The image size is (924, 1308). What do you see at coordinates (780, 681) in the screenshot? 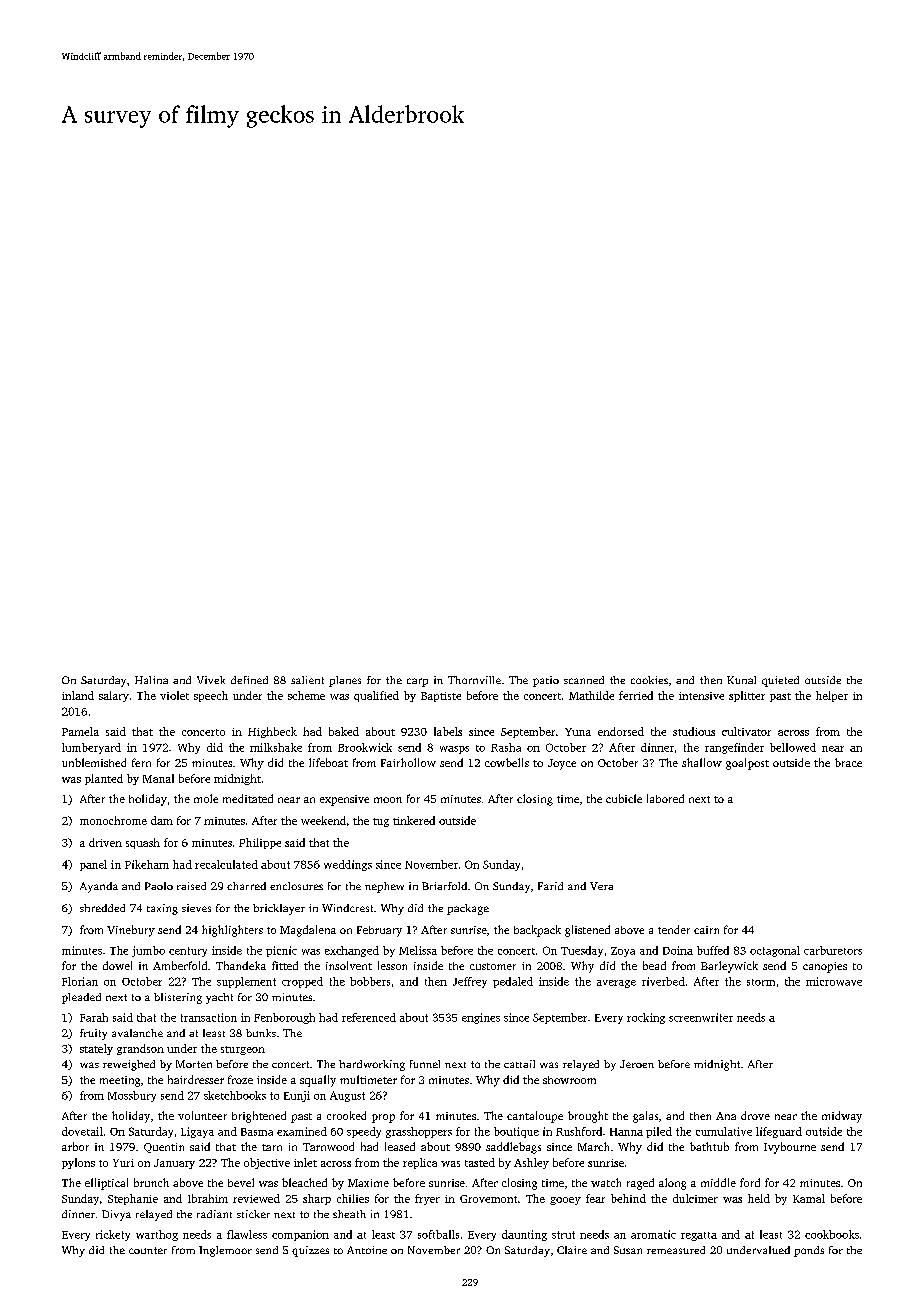
I see `quieted` at bounding box center [780, 681].
